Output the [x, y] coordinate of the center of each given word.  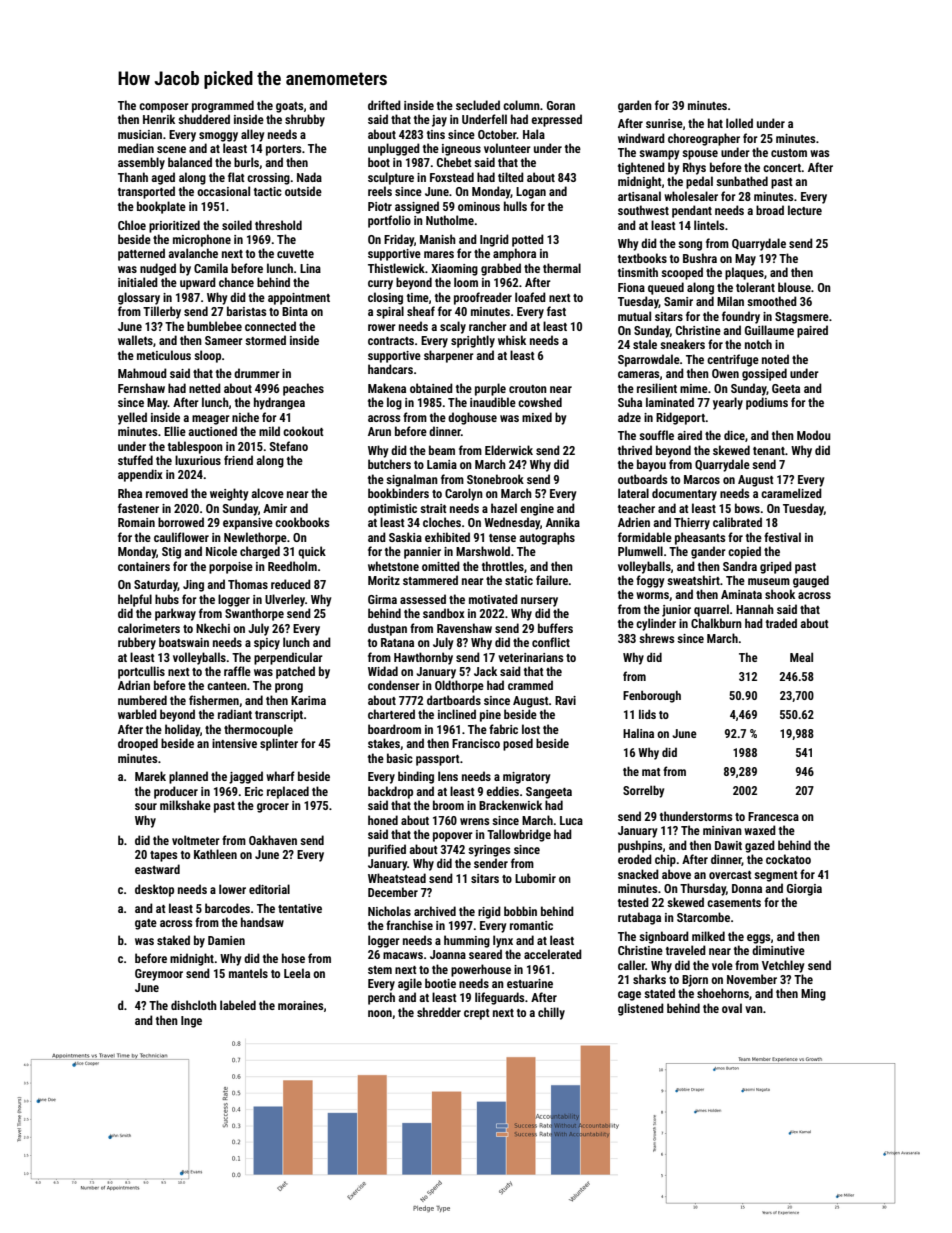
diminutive [778, 950]
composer [164, 108]
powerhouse [481, 970]
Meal [801, 657]
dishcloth [194, 1005]
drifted [384, 105]
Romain [136, 522]
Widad [383, 671]
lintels [709, 225]
